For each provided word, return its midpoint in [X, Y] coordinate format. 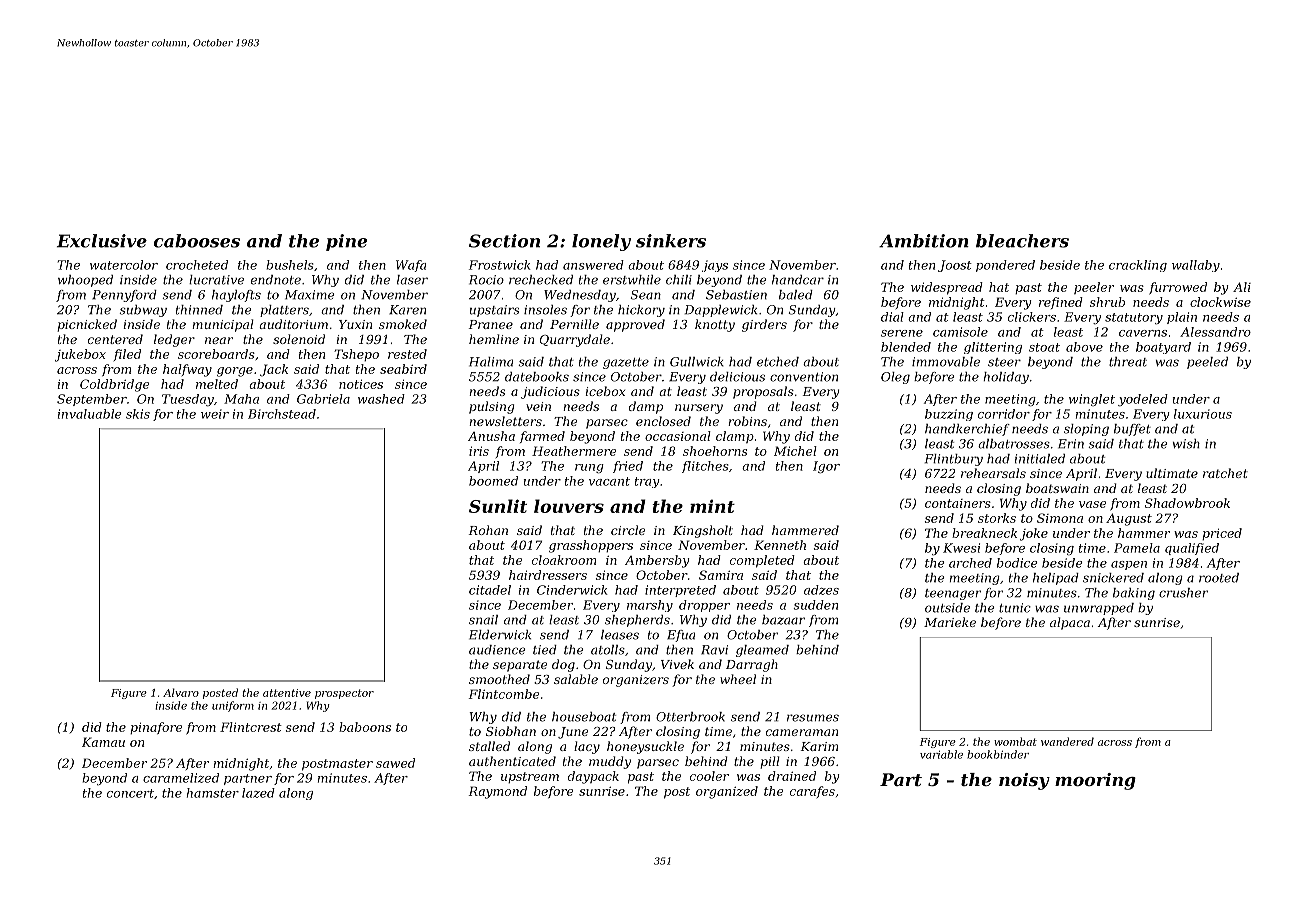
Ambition [924, 241]
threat [1128, 362]
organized [727, 792]
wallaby [1196, 266]
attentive [287, 693]
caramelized [181, 778]
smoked [403, 324]
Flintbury [954, 460]
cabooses [197, 241]
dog [563, 665]
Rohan [488, 530]
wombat [1015, 741]
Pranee [491, 324]
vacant [609, 481]
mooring [1095, 781]
